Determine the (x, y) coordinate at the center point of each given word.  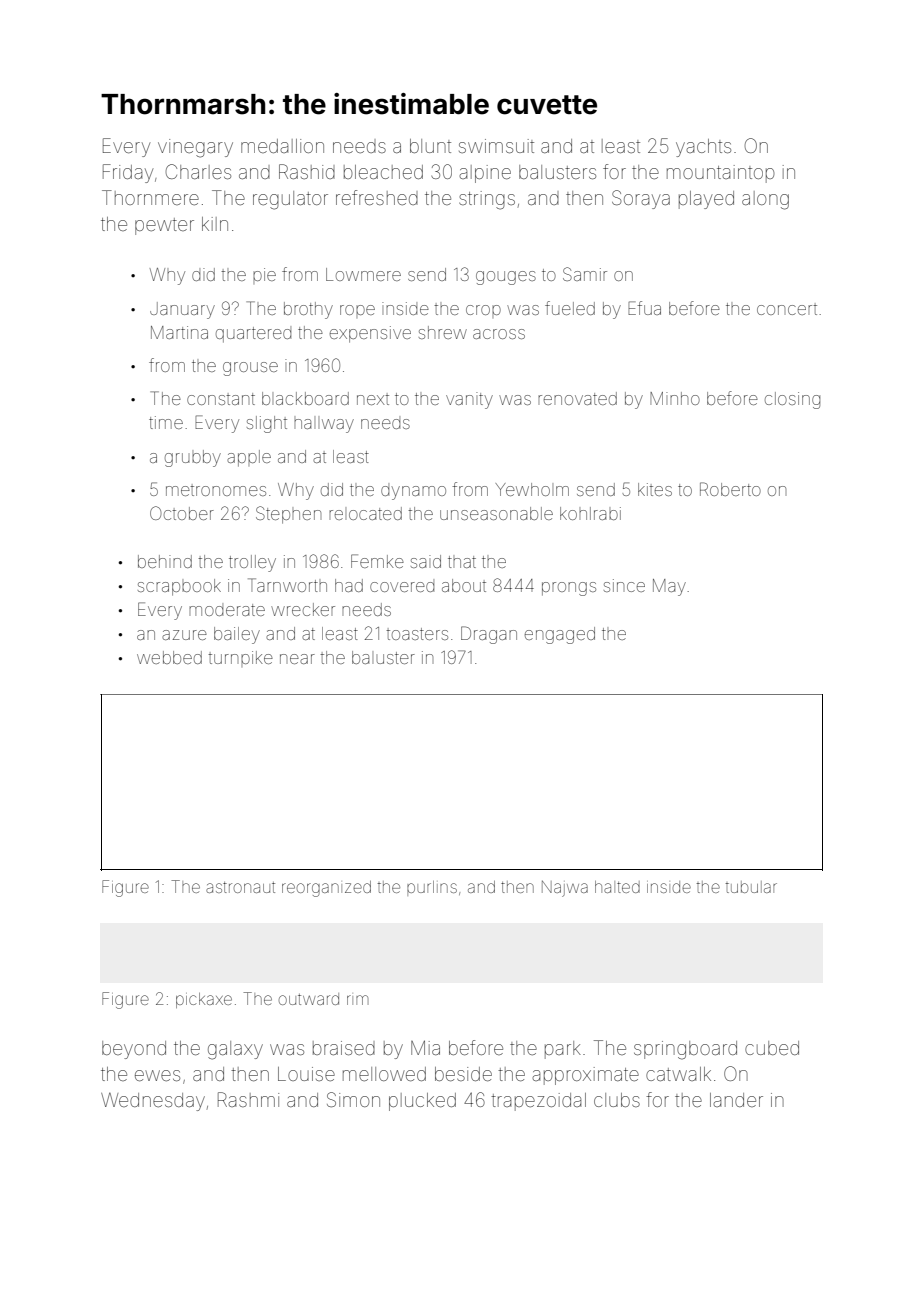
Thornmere (150, 197)
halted (617, 887)
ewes (157, 1075)
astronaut (240, 887)
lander (736, 1100)
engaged (560, 635)
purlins (432, 888)
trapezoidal (538, 1102)
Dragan (489, 635)
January (182, 310)
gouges (506, 278)
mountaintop (721, 174)
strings (487, 200)
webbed (169, 657)
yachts (703, 148)
